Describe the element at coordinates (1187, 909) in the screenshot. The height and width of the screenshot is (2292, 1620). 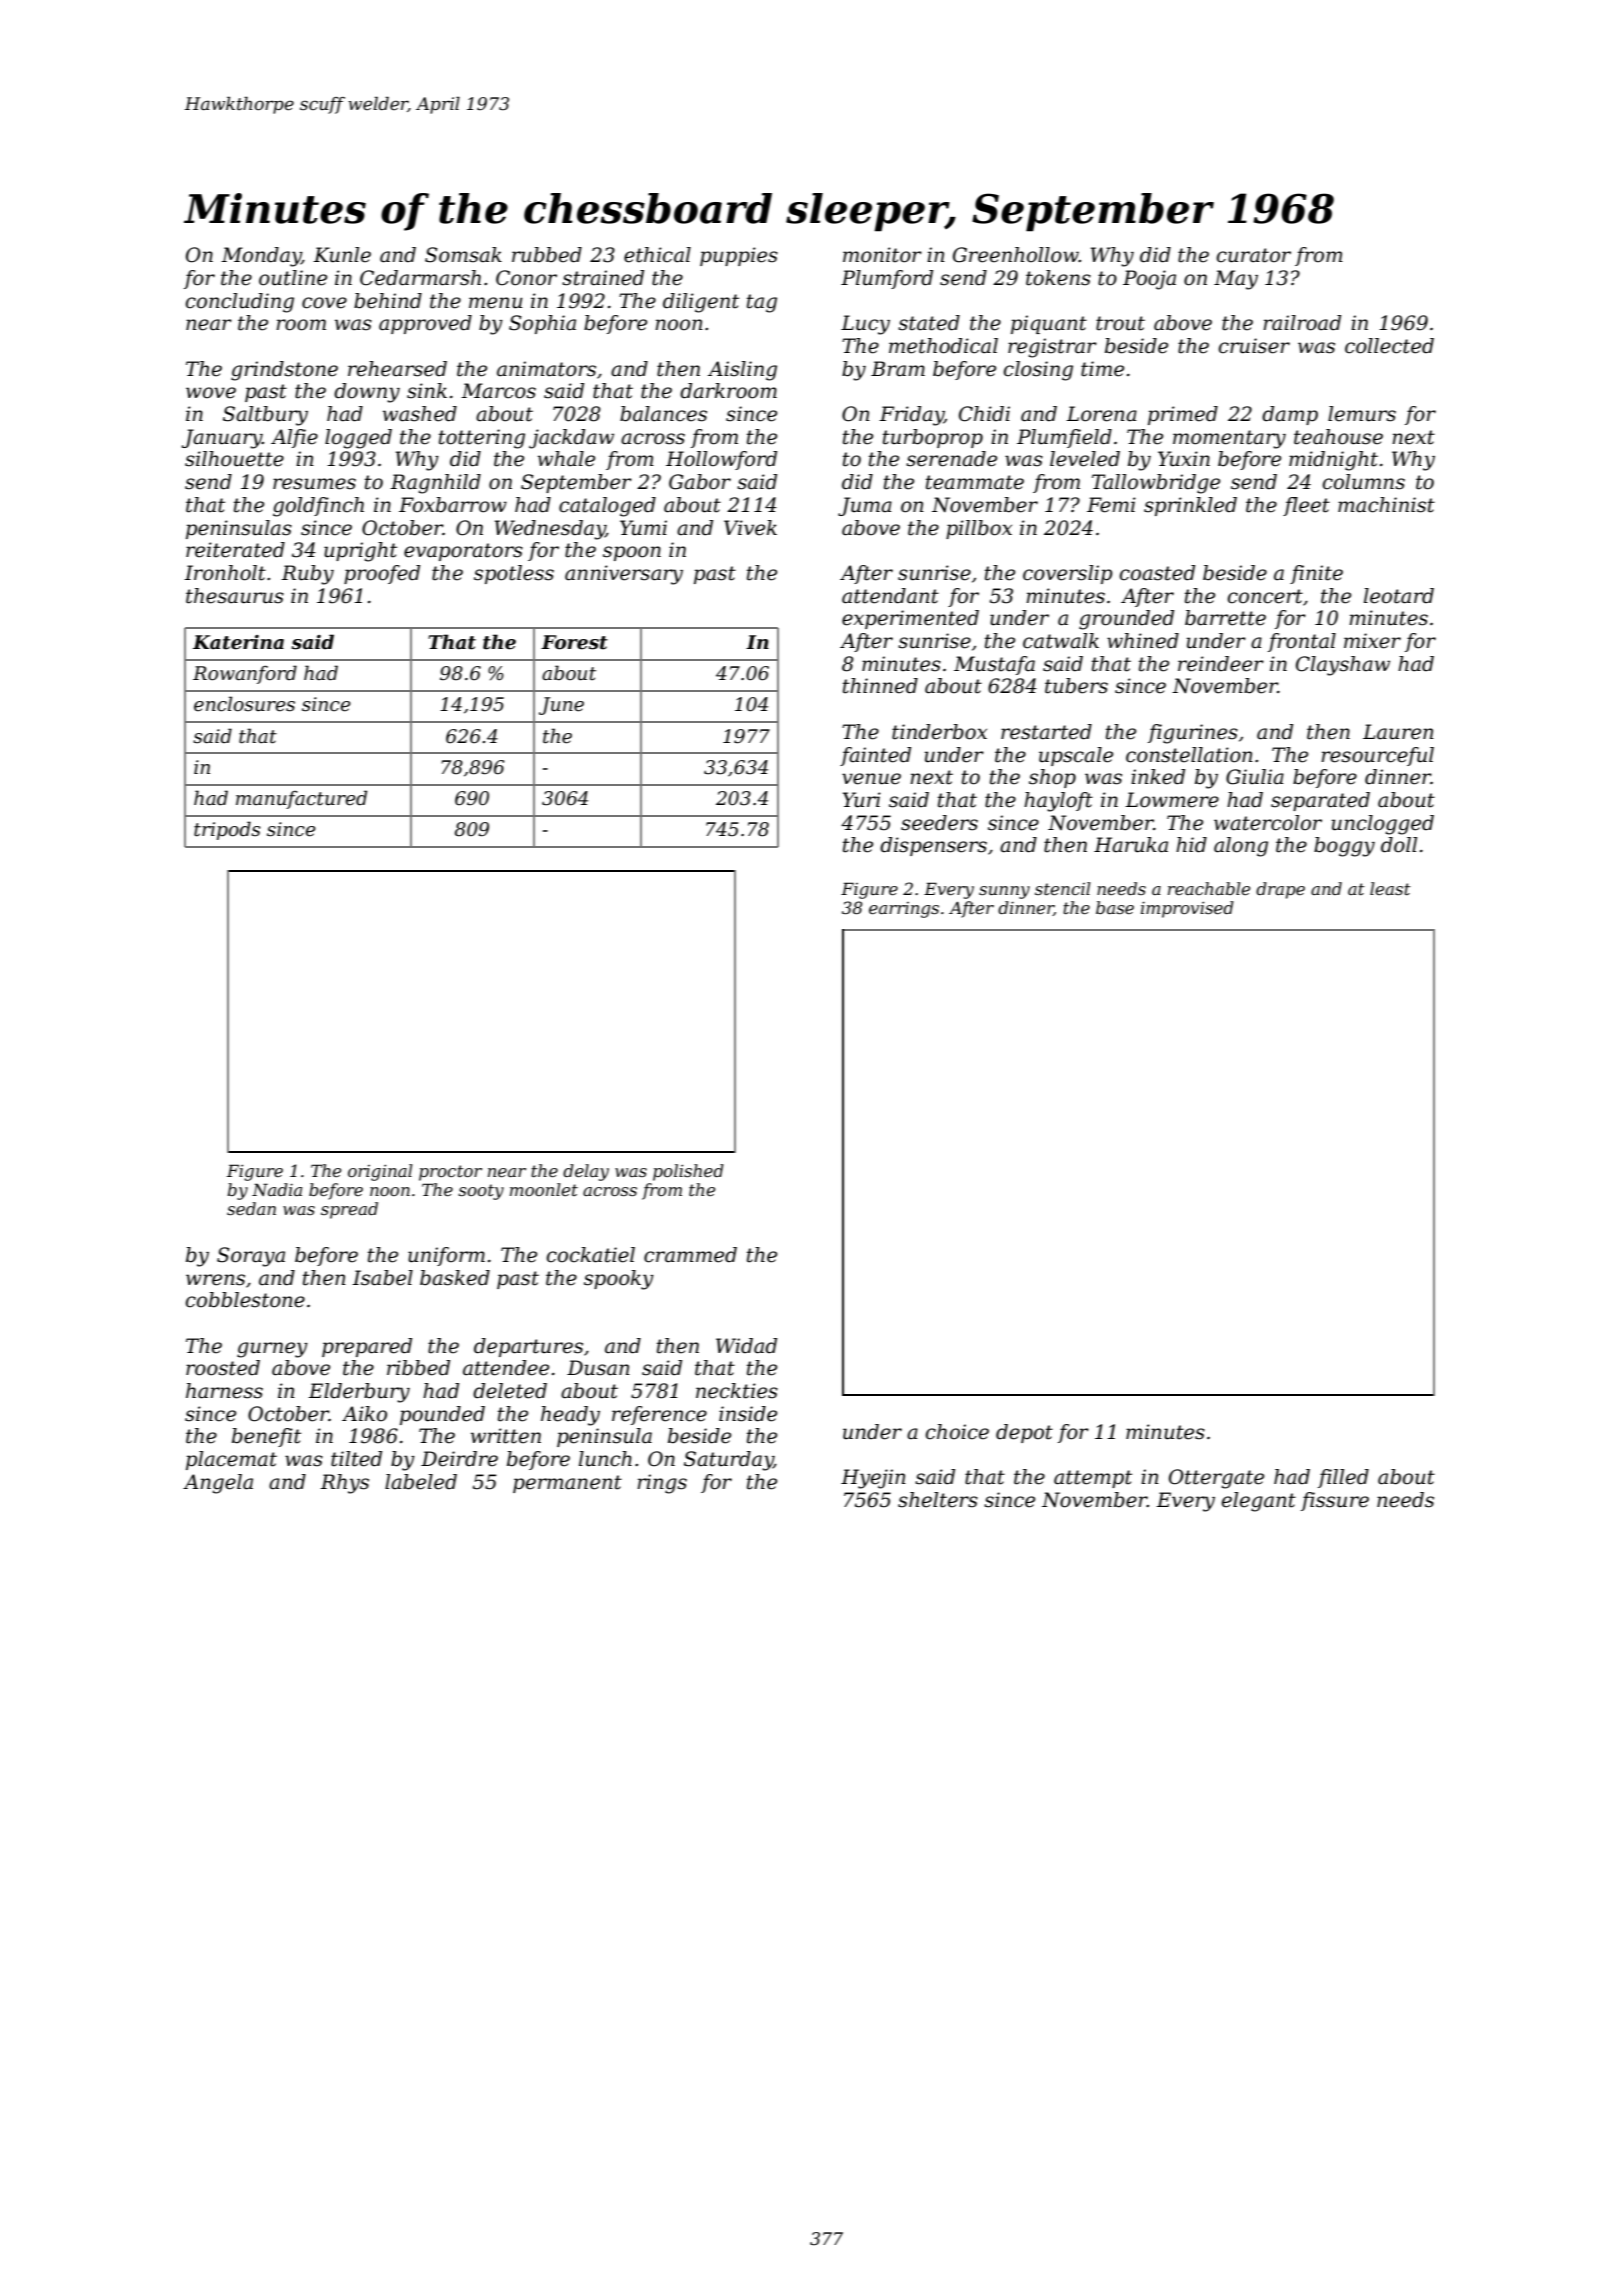
I see `improvised` at that location.
